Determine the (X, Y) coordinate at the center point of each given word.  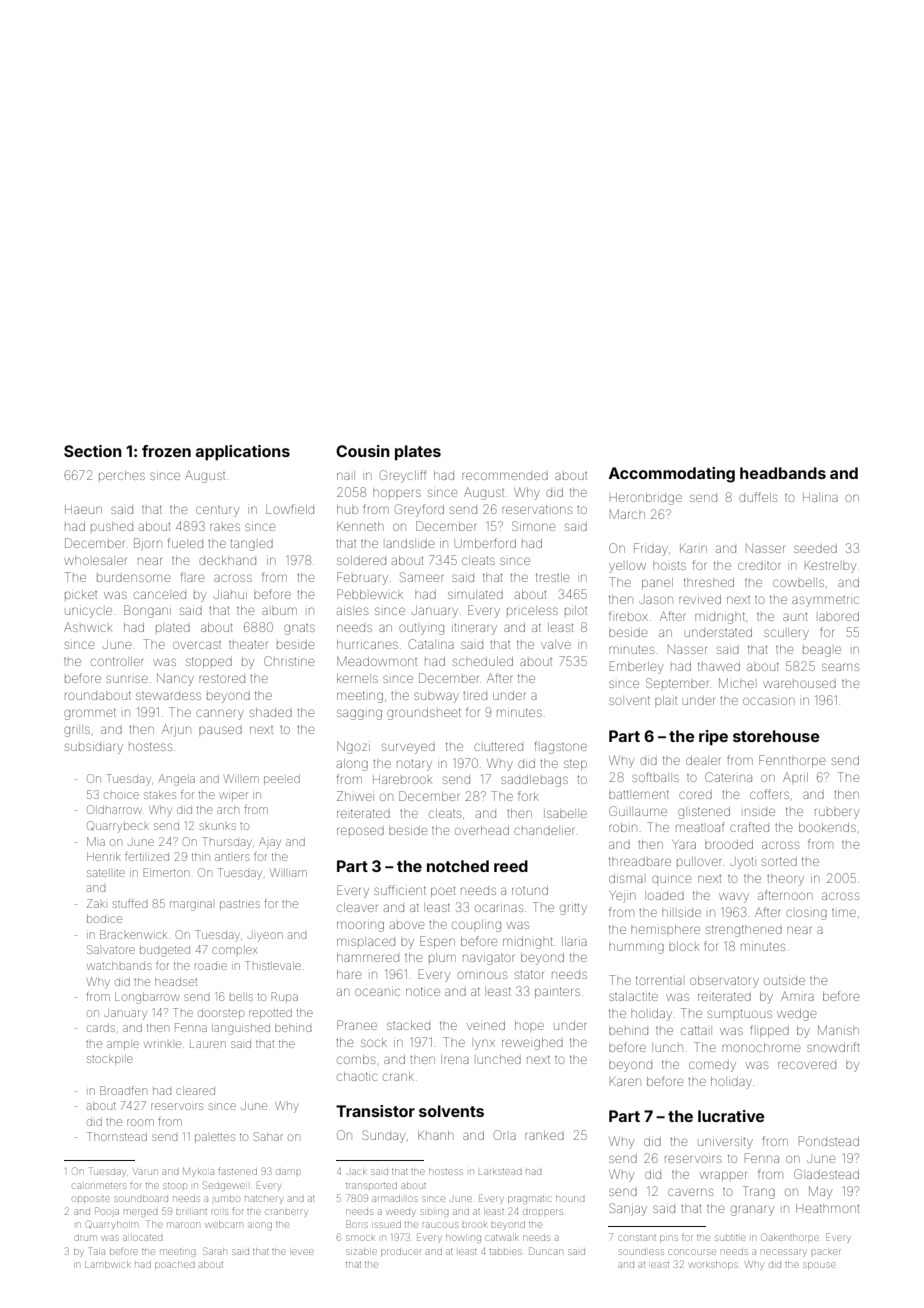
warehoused (799, 684)
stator (529, 974)
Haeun (83, 509)
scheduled (483, 661)
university (725, 1143)
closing (806, 914)
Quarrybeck (118, 826)
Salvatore (111, 949)
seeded (815, 549)
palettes (215, 1138)
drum (85, 1237)
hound (570, 1199)
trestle (552, 577)
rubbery (837, 813)
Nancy (175, 679)
